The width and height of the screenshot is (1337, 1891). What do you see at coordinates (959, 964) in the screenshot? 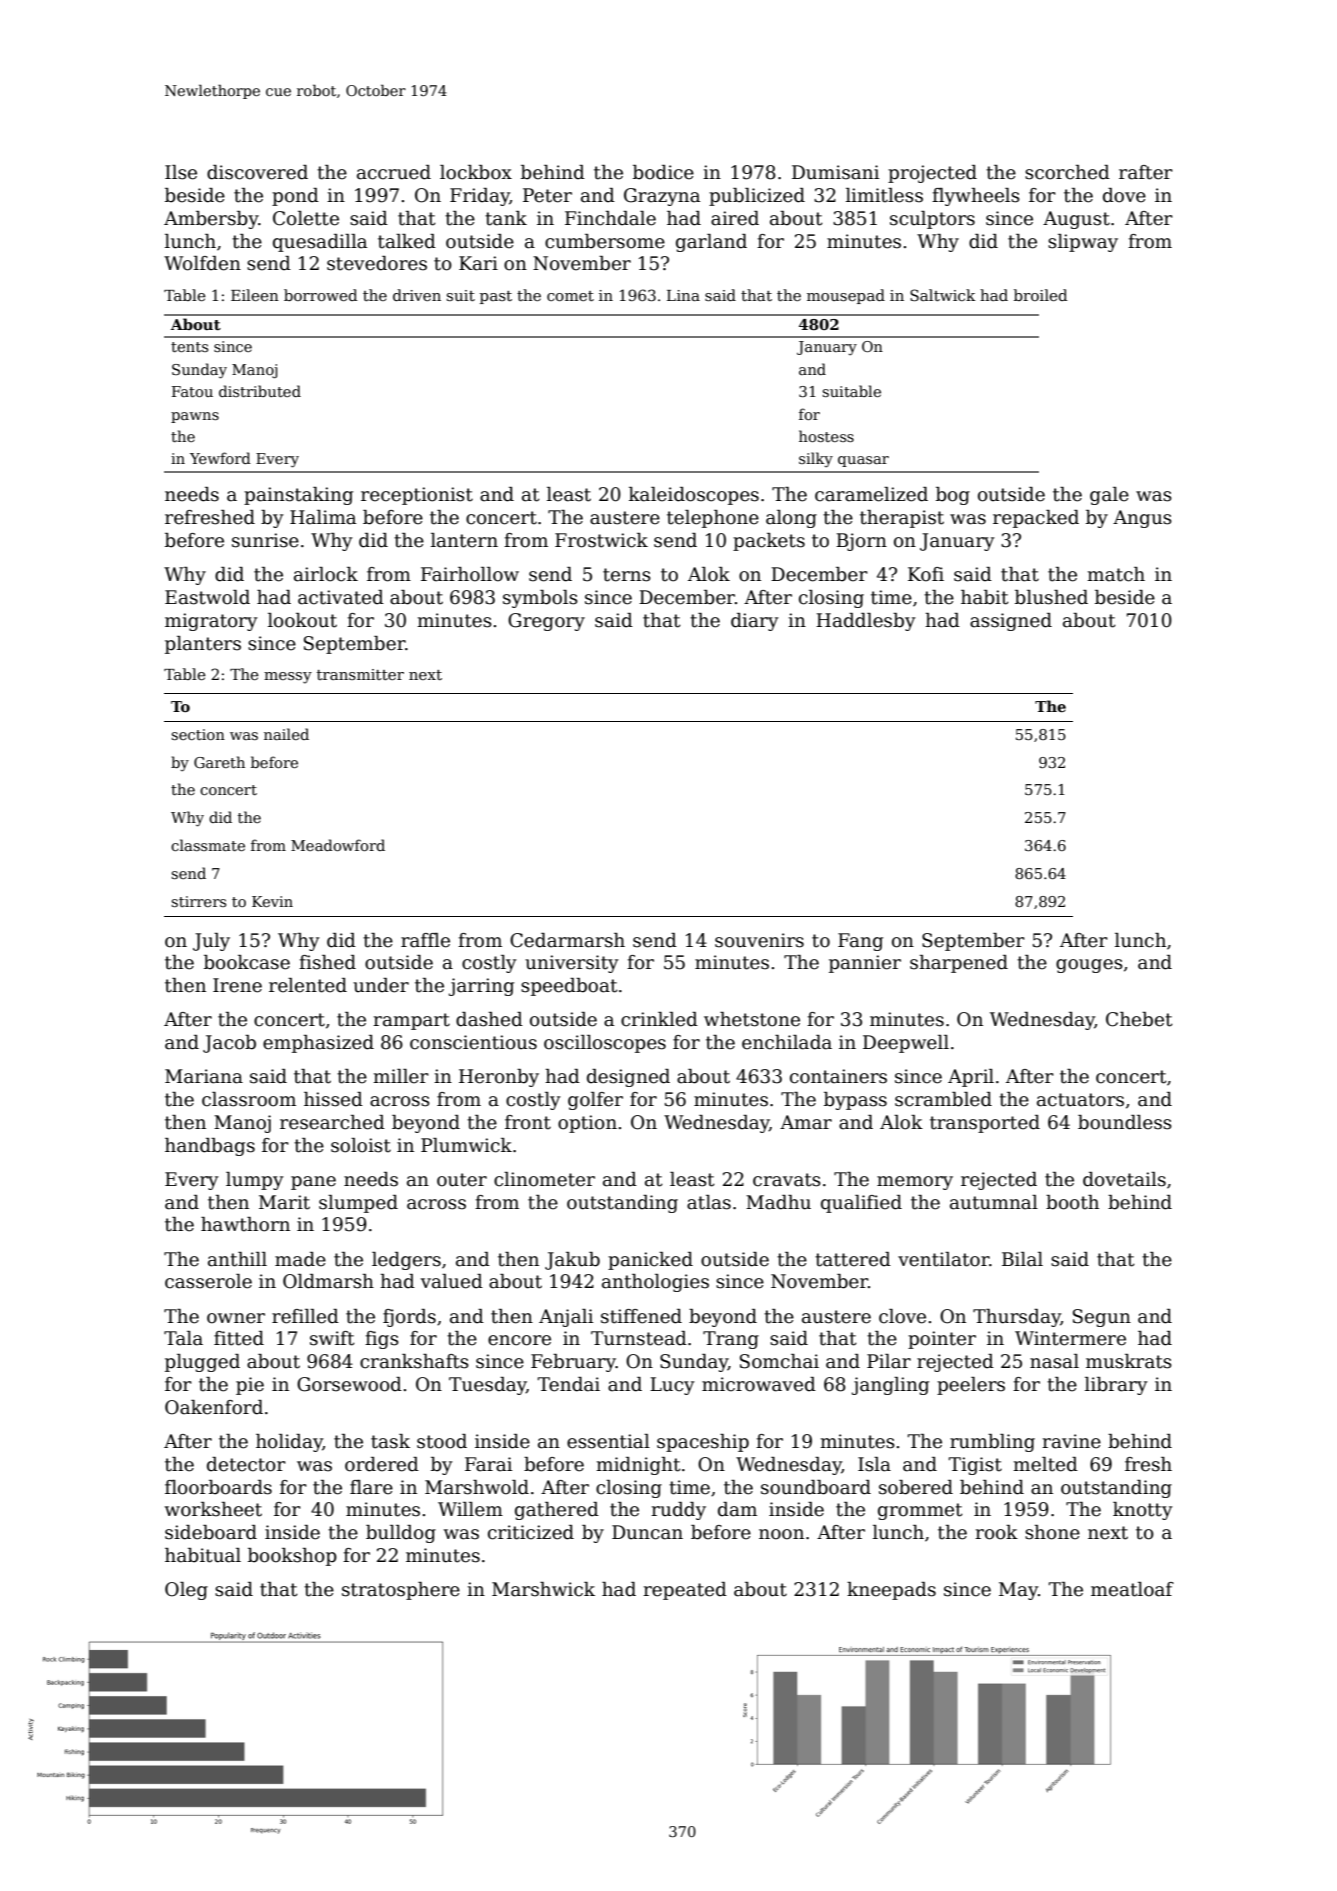
I see `sharpened` at bounding box center [959, 964].
